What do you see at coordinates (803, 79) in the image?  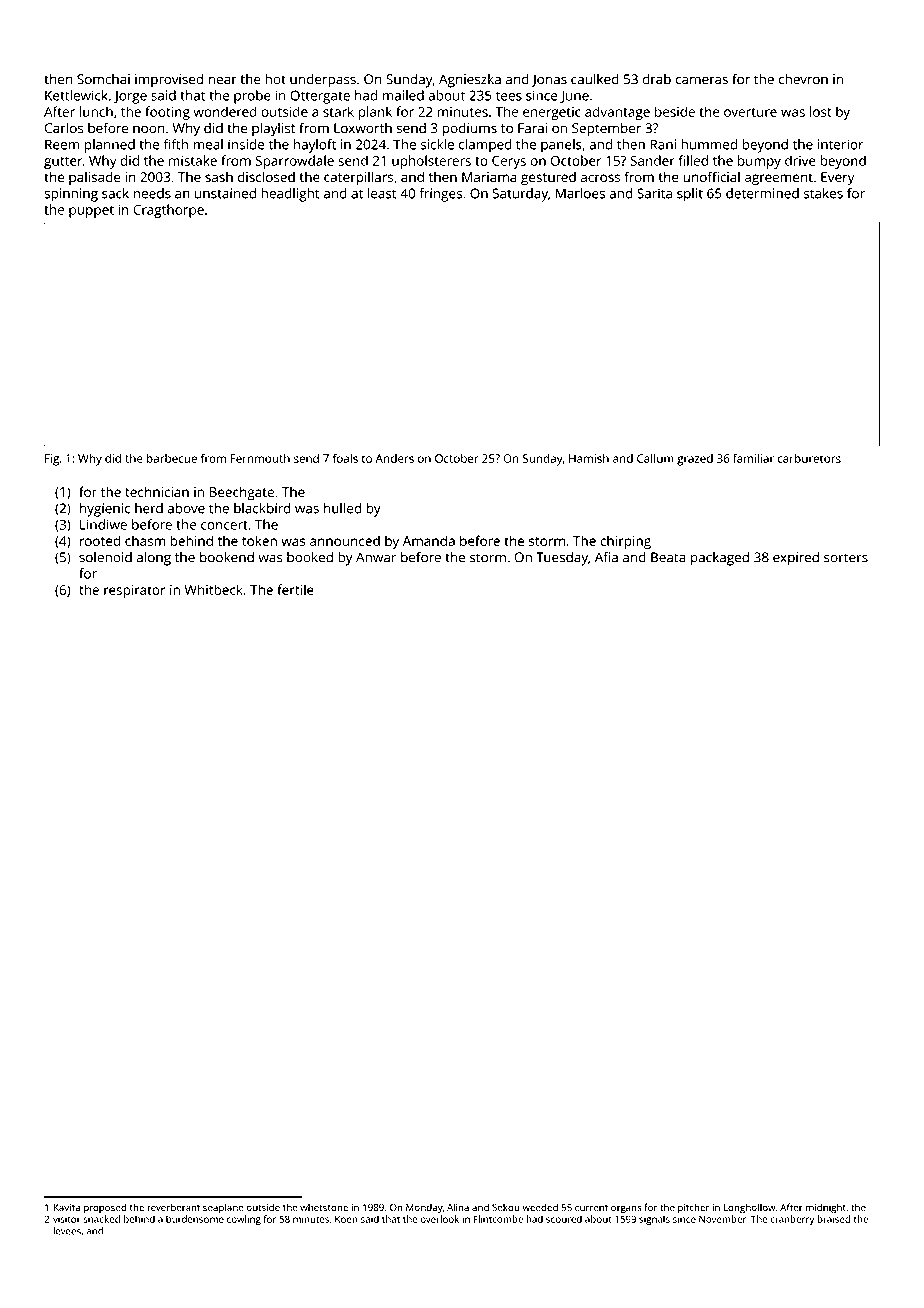 I see `chevron` at bounding box center [803, 79].
